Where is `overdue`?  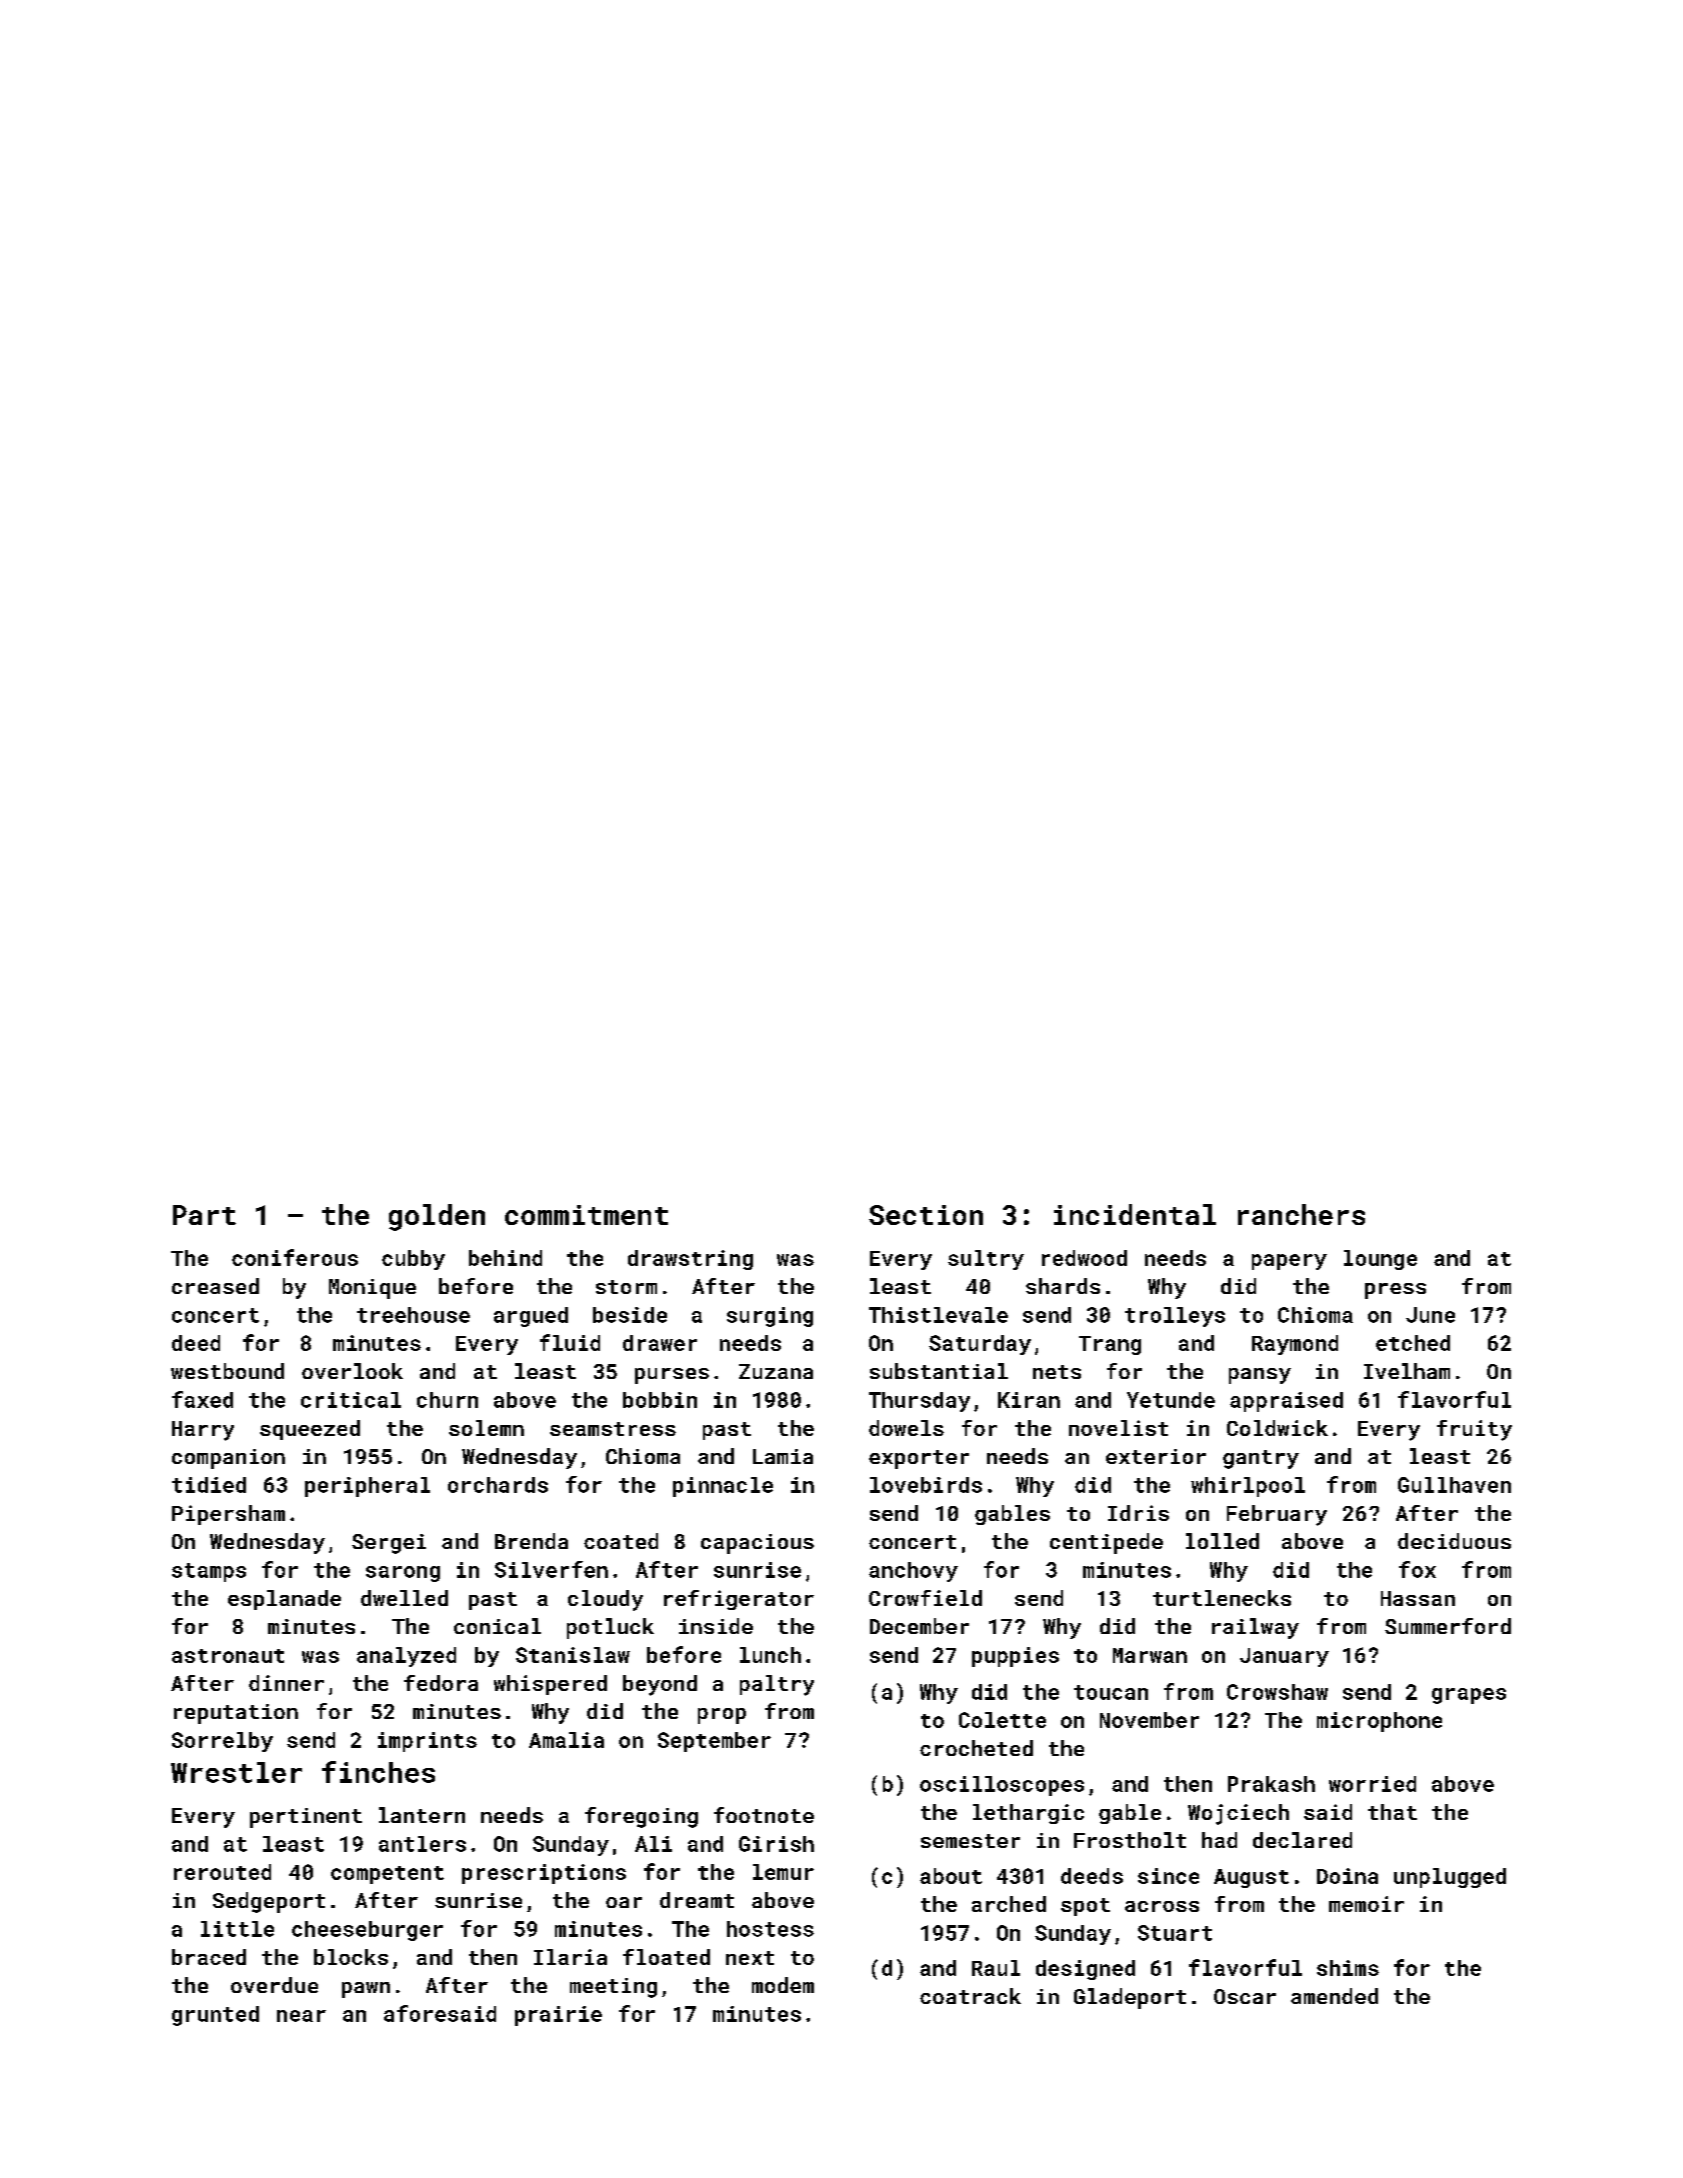
overdue is located at coordinates (274, 1985).
